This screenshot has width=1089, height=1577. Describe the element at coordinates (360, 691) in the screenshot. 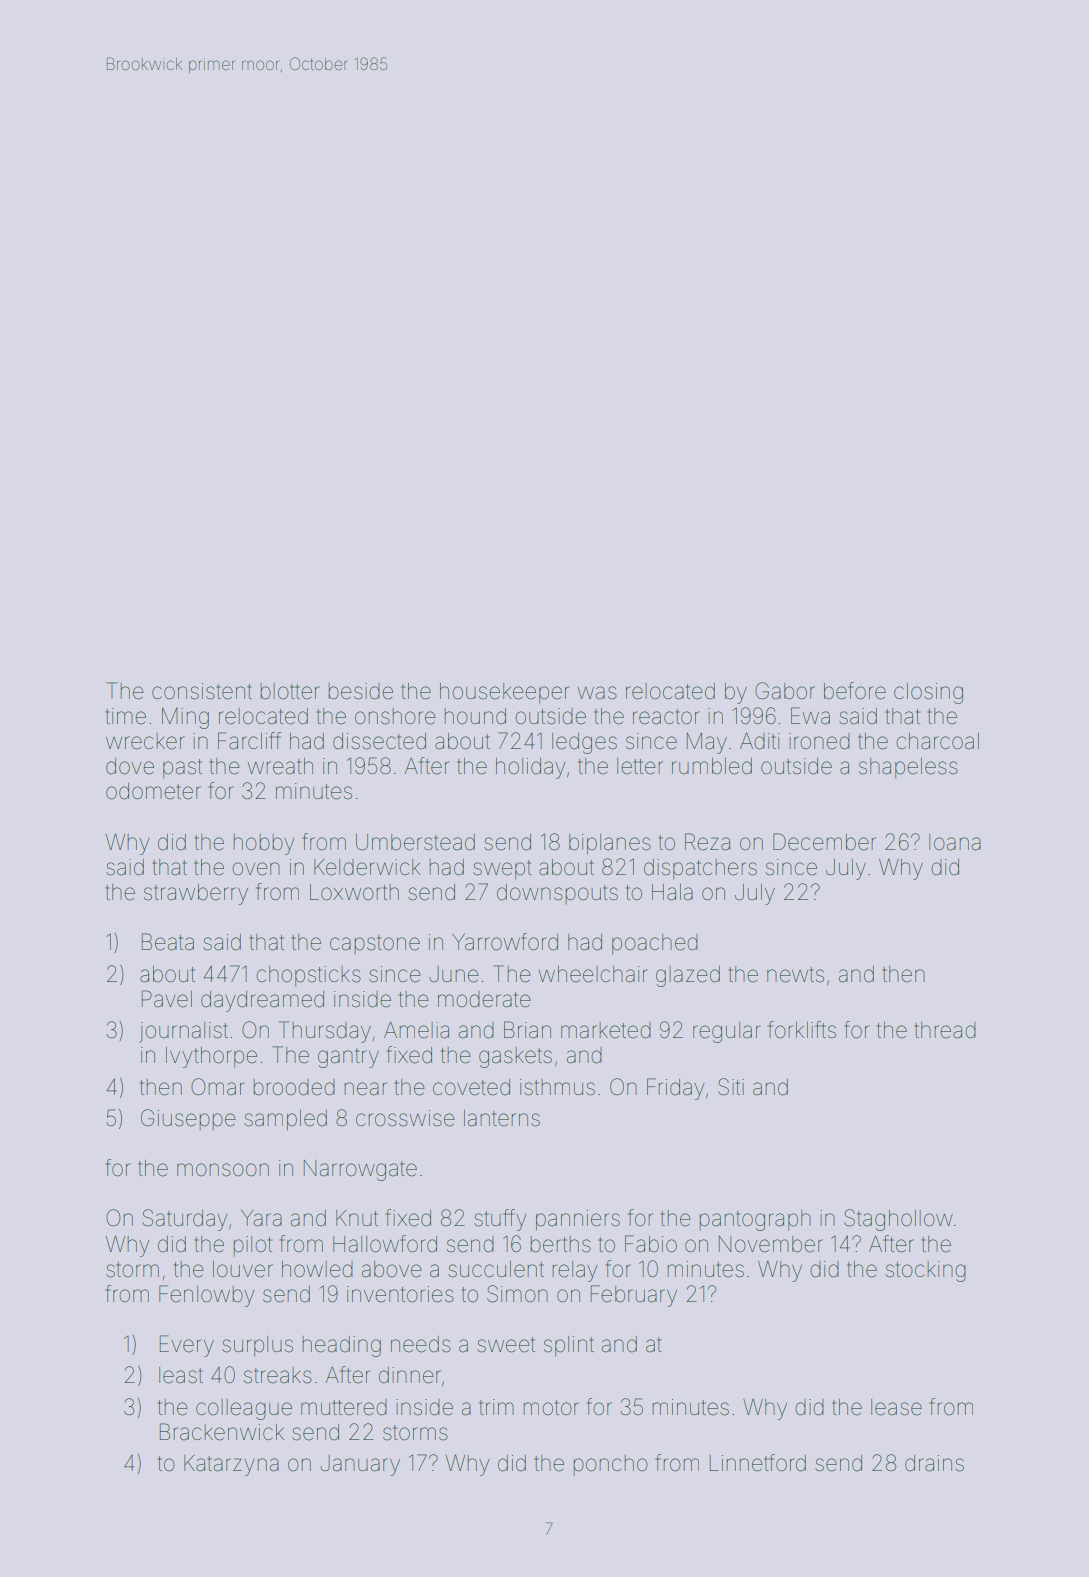

I see `beside` at that location.
